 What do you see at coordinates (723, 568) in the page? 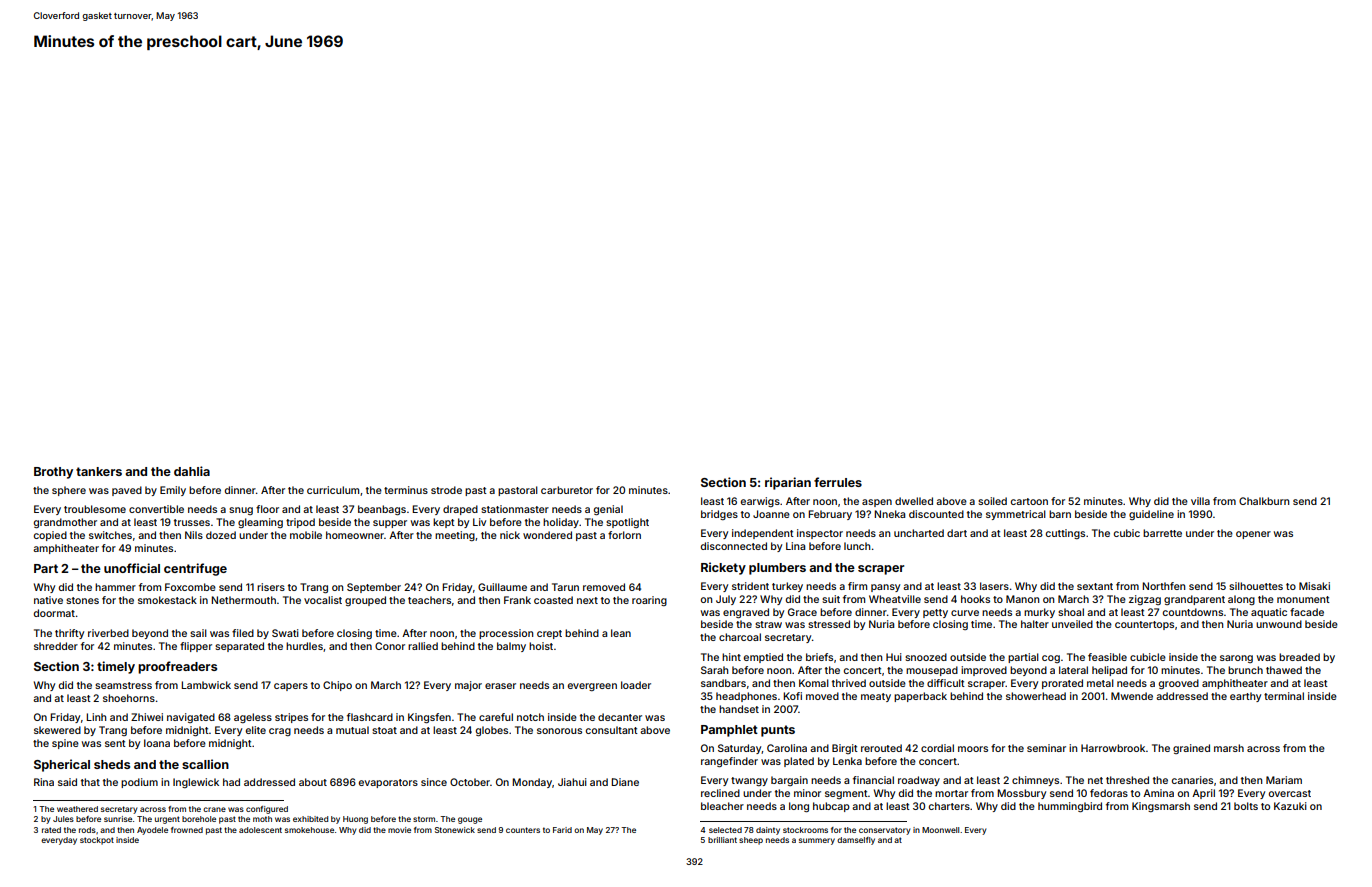
I see `Rickety` at bounding box center [723, 568].
